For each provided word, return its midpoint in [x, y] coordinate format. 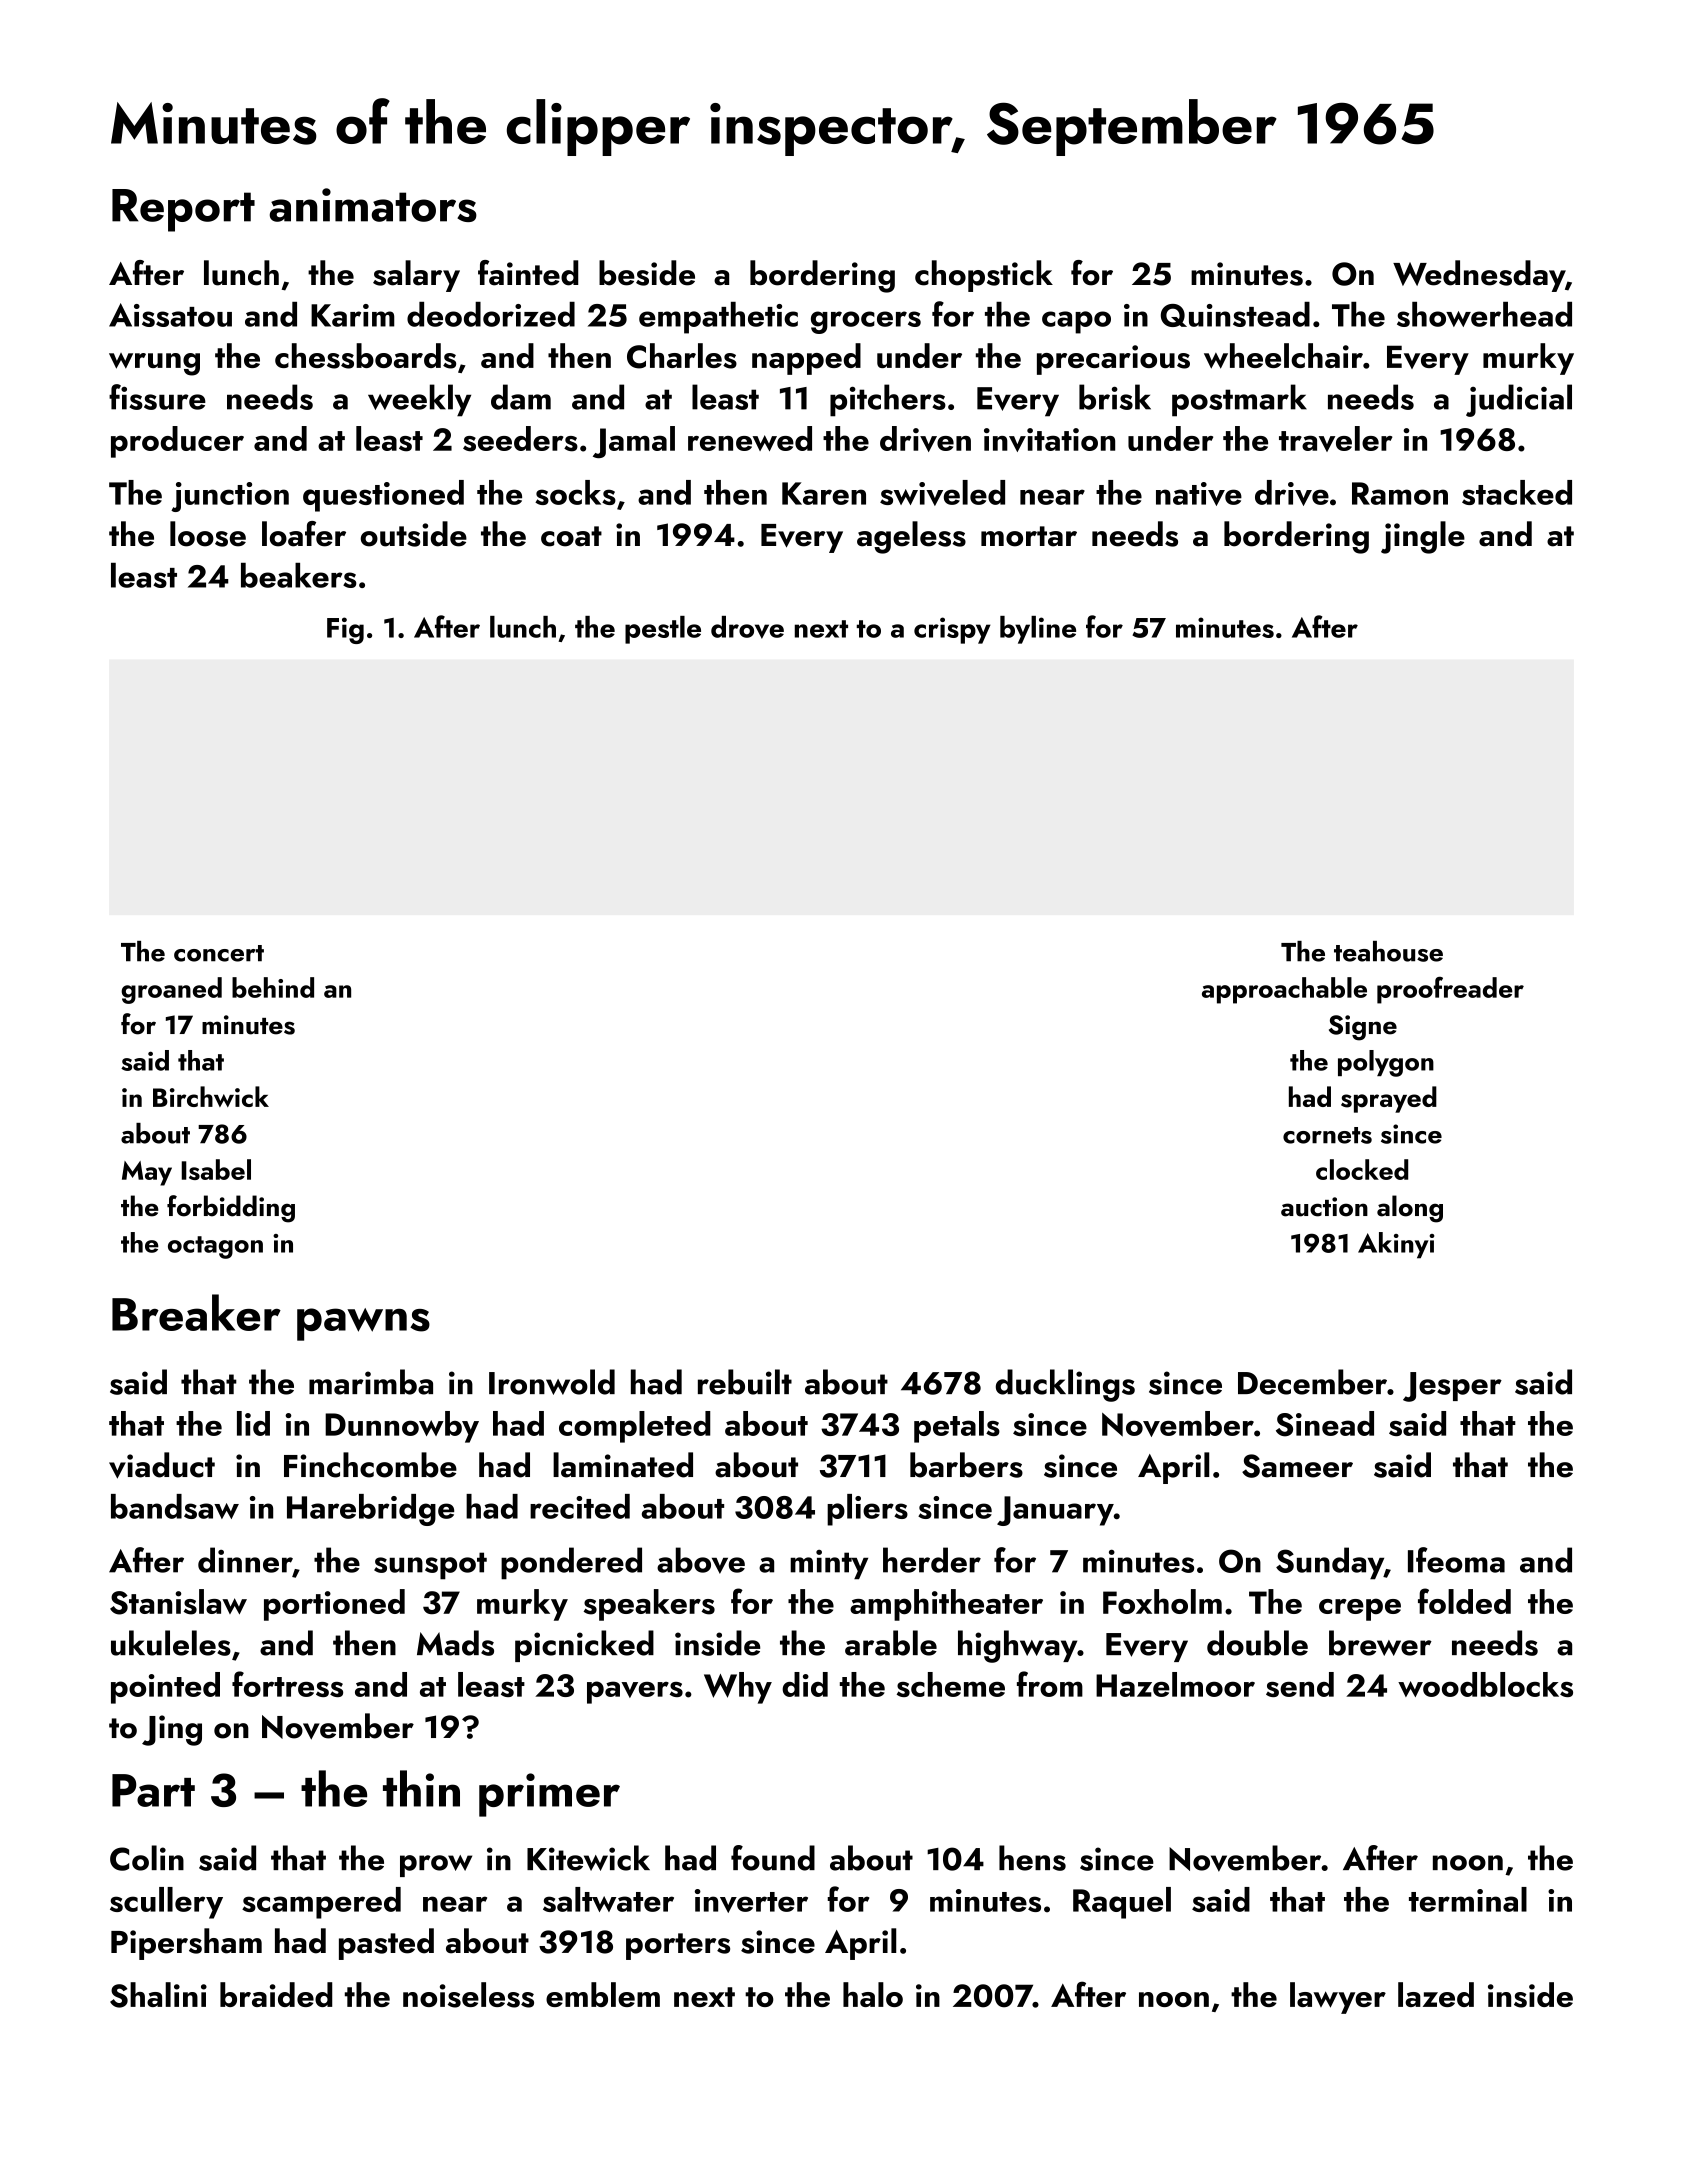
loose [208, 534]
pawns [363, 1324]
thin [421, 1788]
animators [373, 205]
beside [647, 273]
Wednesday [1479, 276]
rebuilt [745, 1382]
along [1410, 1209]
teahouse [1388, 951]
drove [747, 627]
